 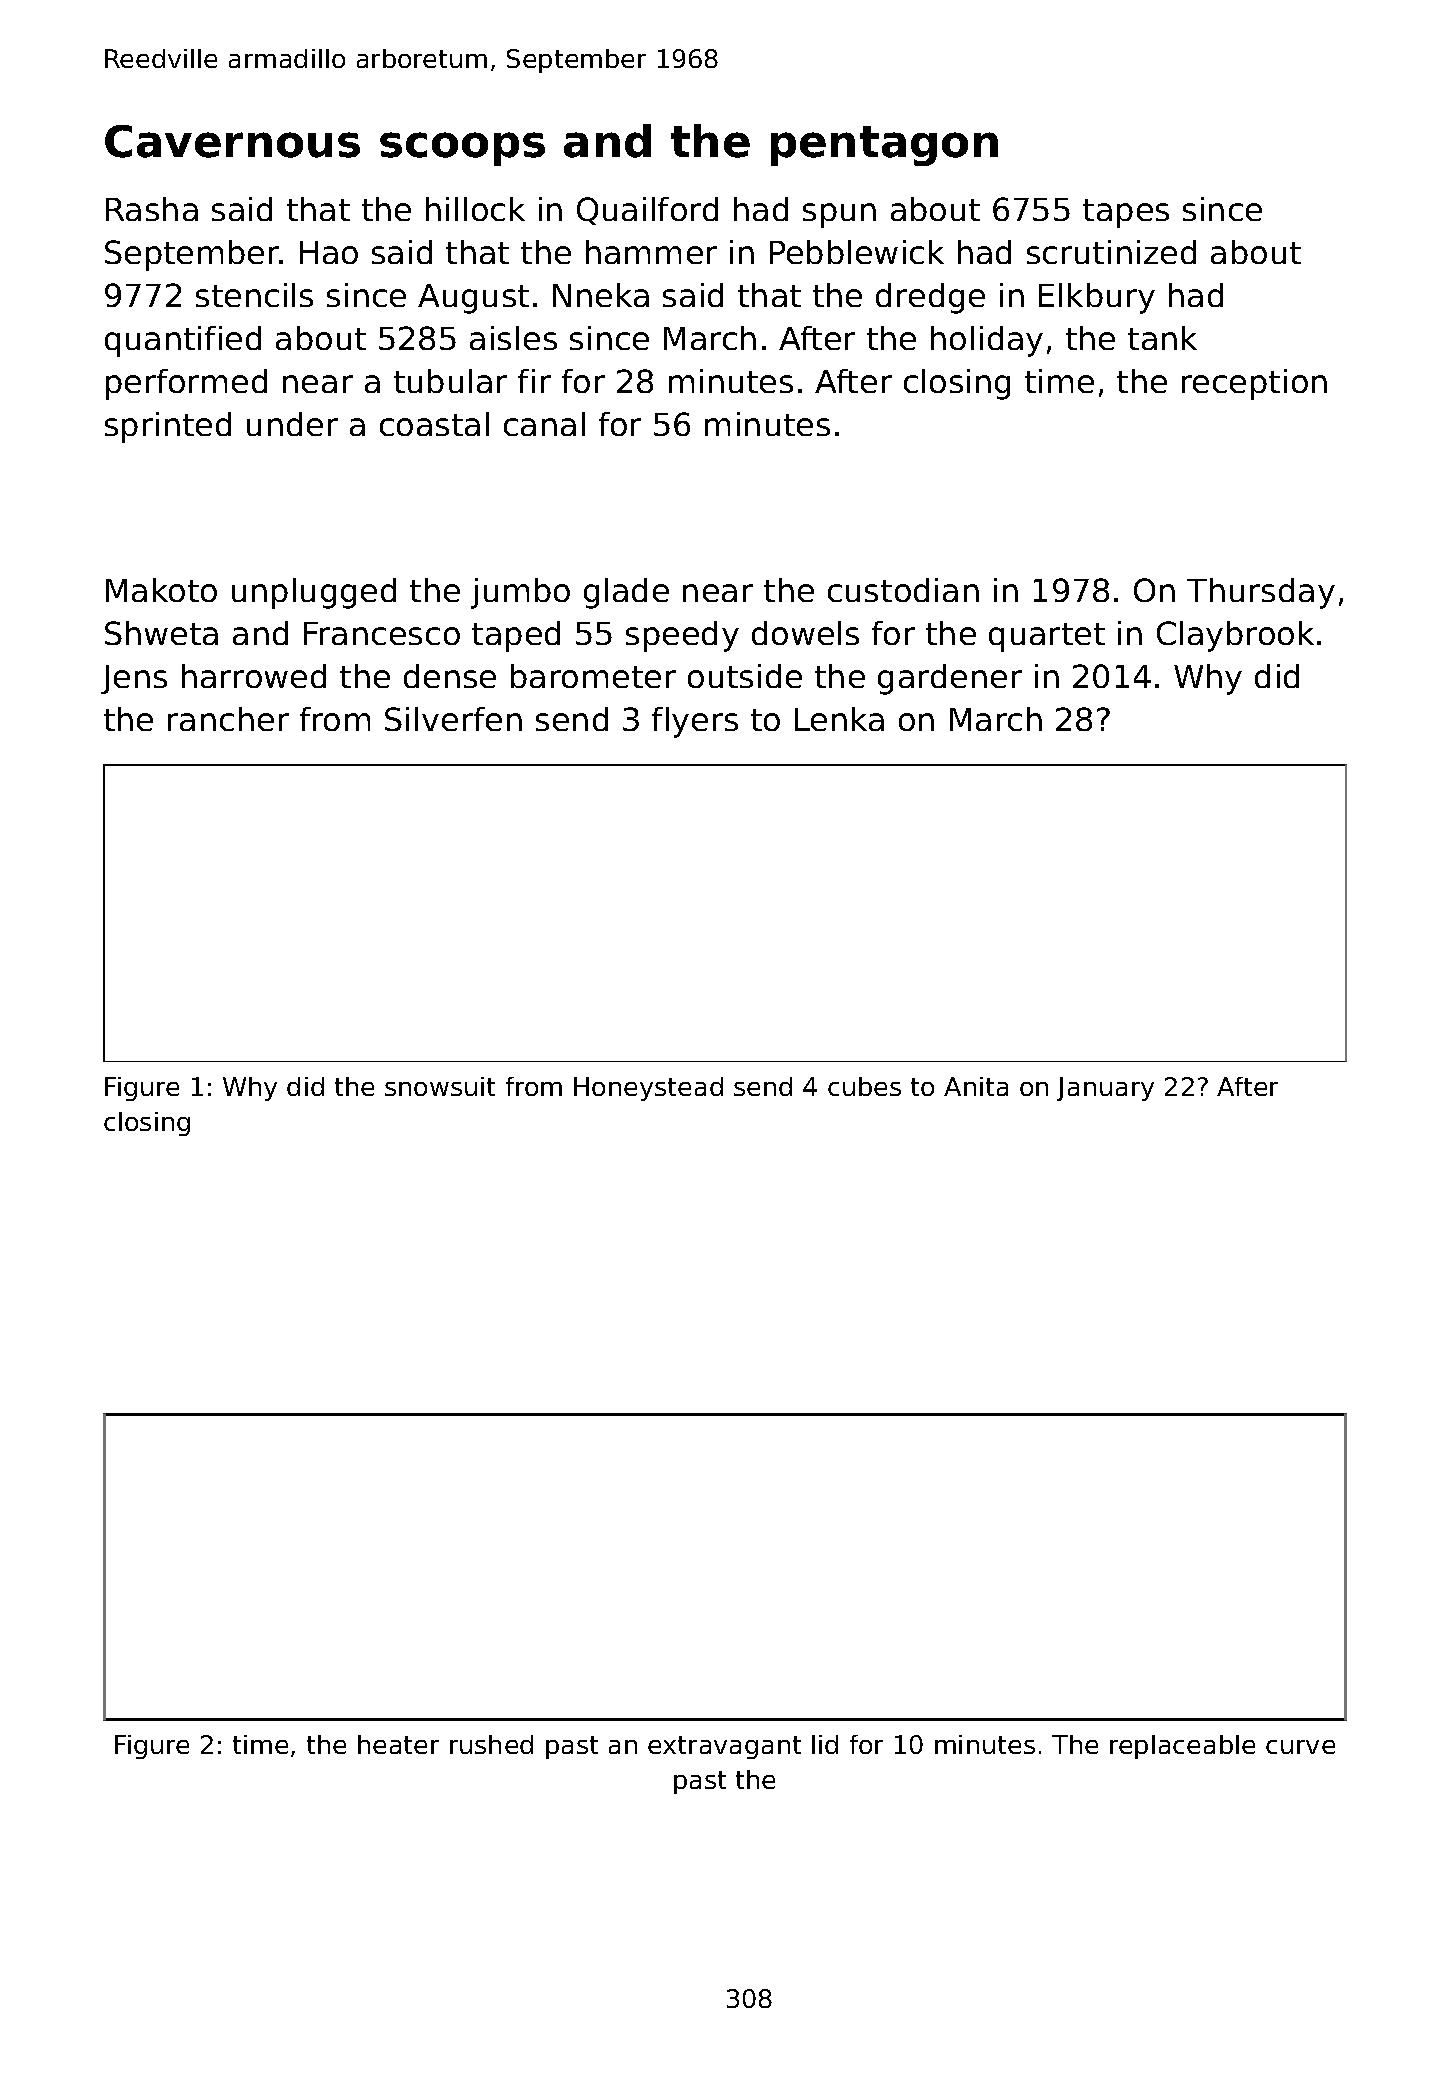 What do you see at coordinates (398, 1744) in the document?
I see `heater` at bounding box center [398, 1744].
